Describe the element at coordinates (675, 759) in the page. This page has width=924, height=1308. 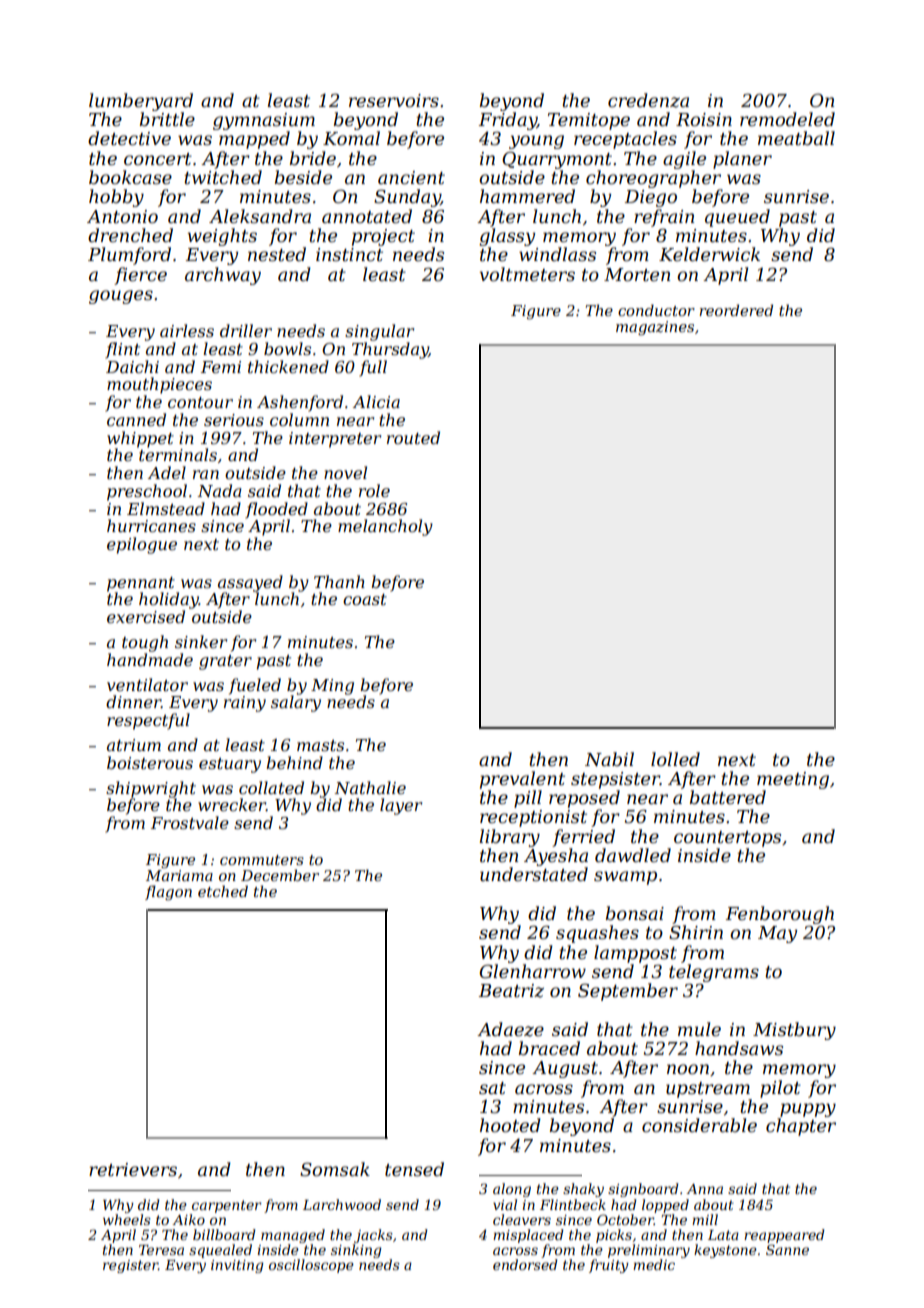
I see `lolled` at that location.
